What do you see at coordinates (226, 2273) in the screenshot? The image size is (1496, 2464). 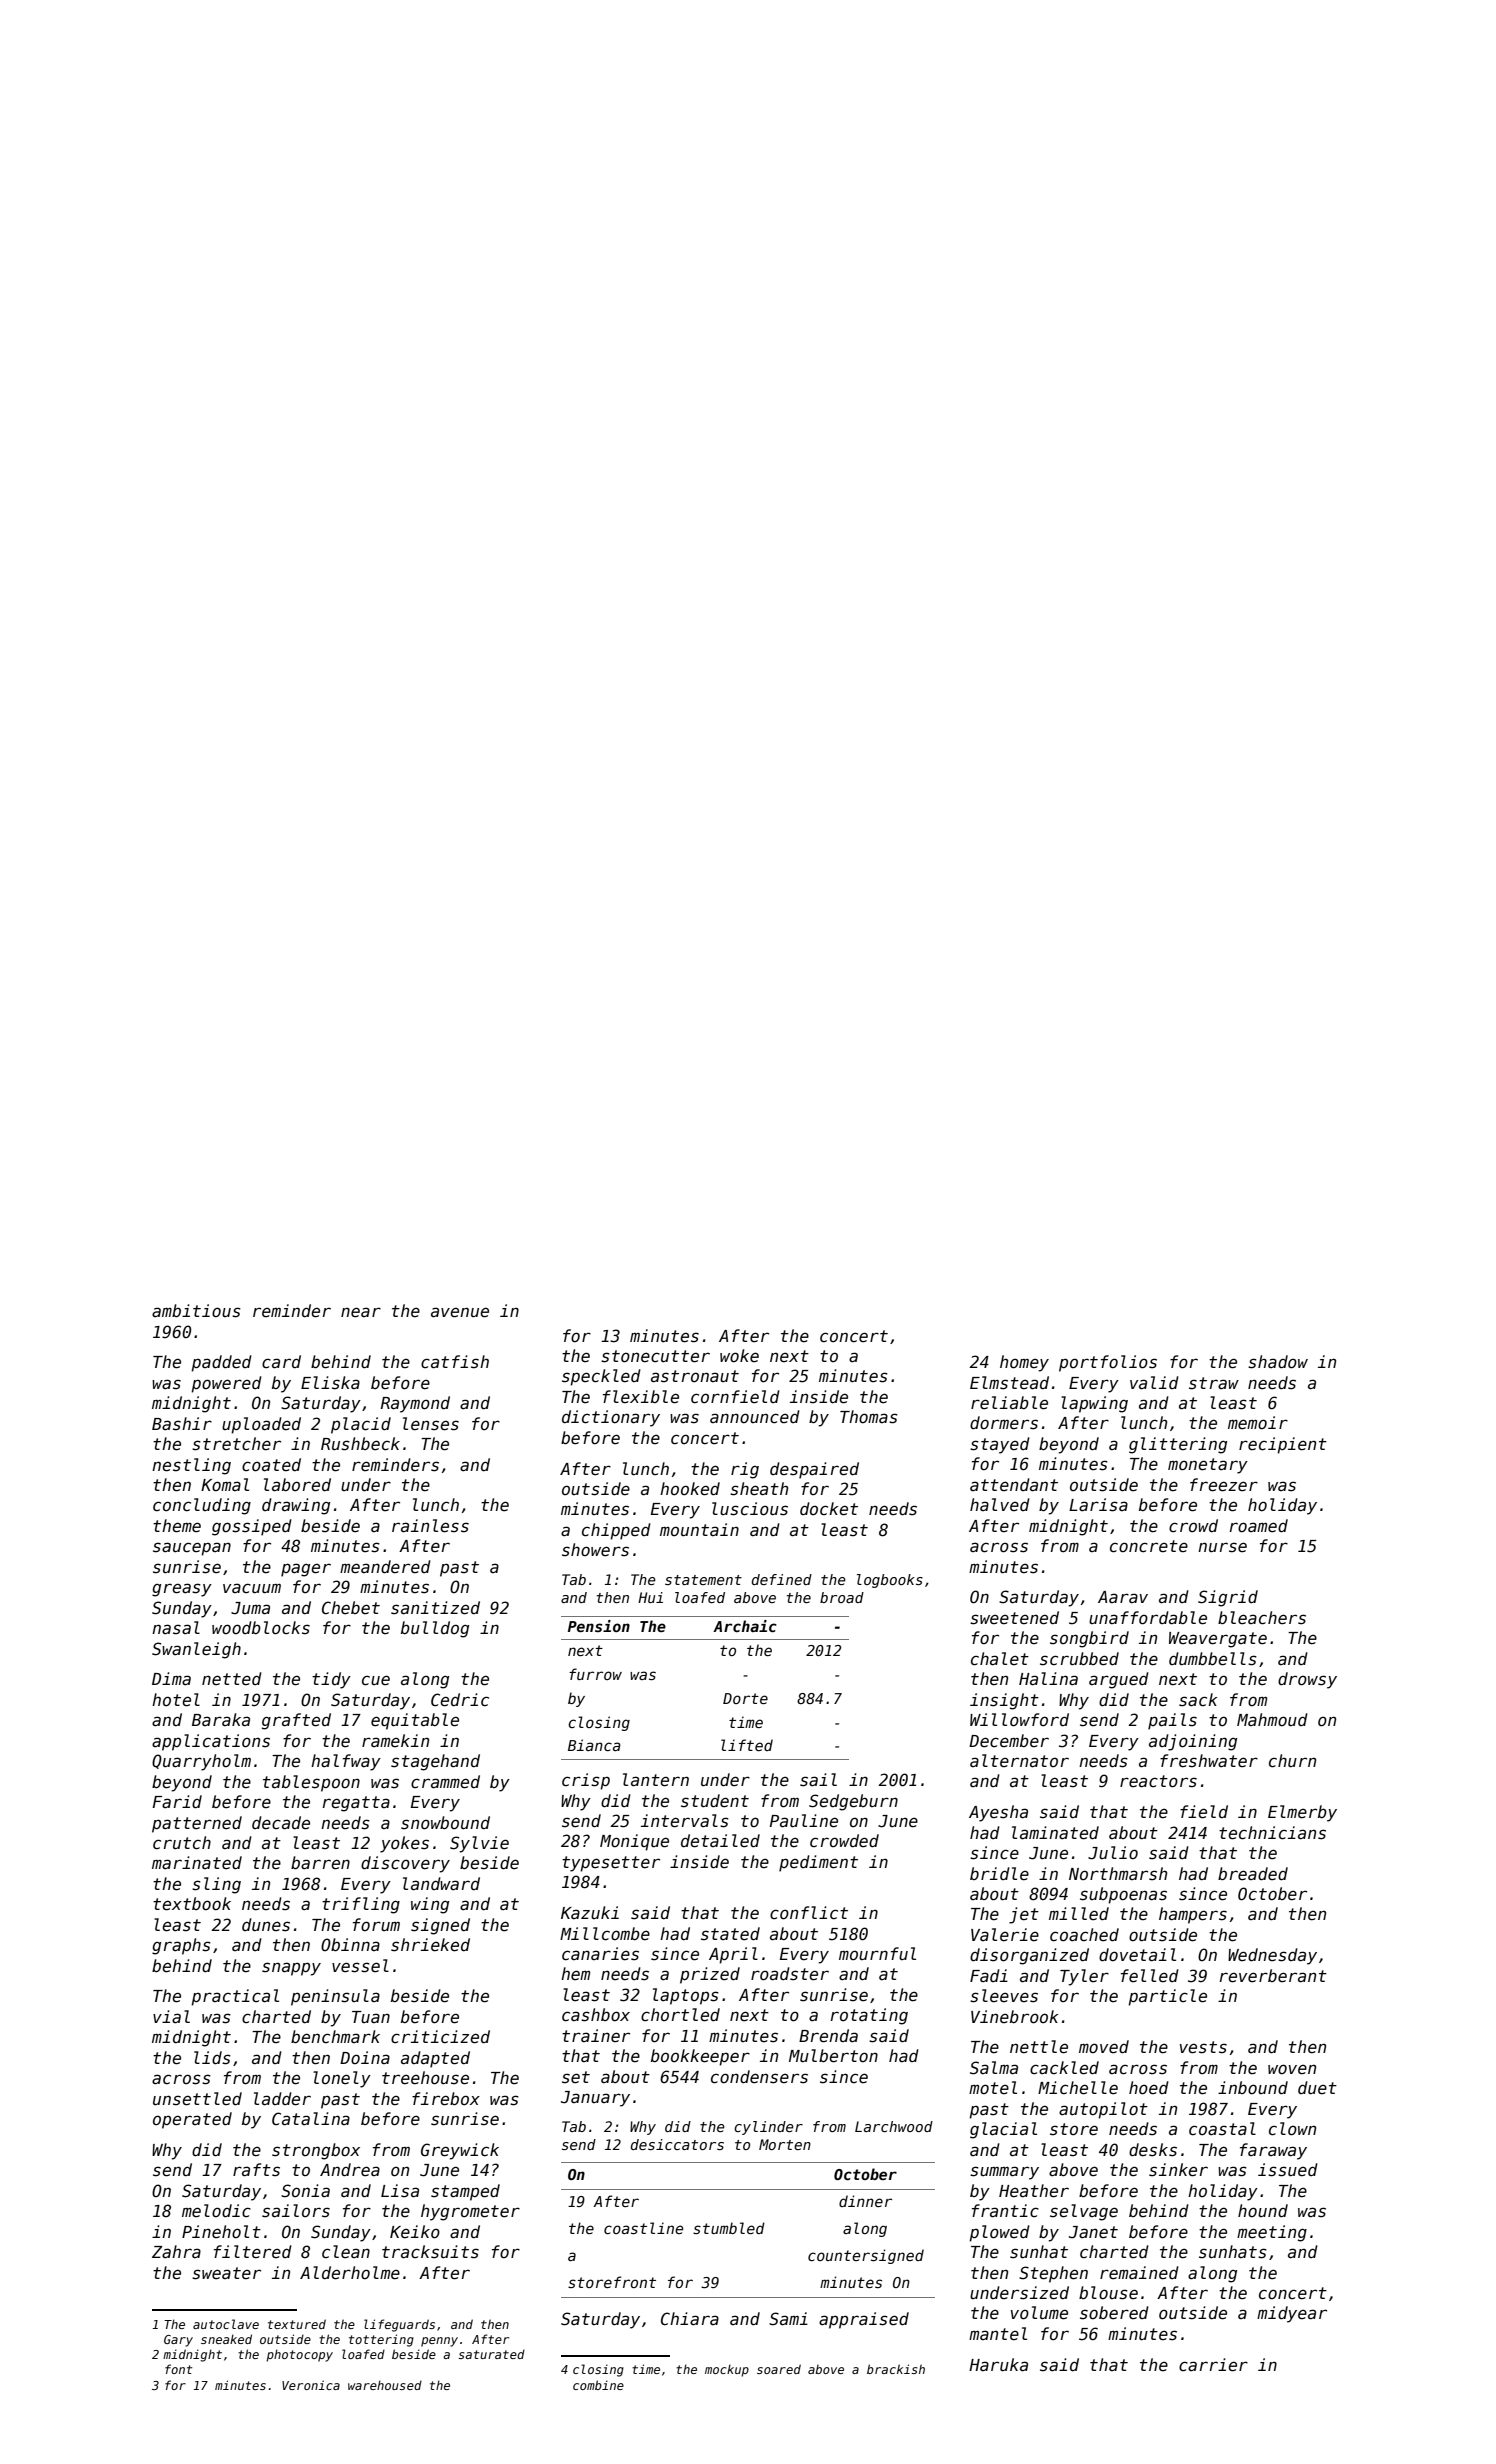 I see `sweater` at bounding box center [226, 2273].
